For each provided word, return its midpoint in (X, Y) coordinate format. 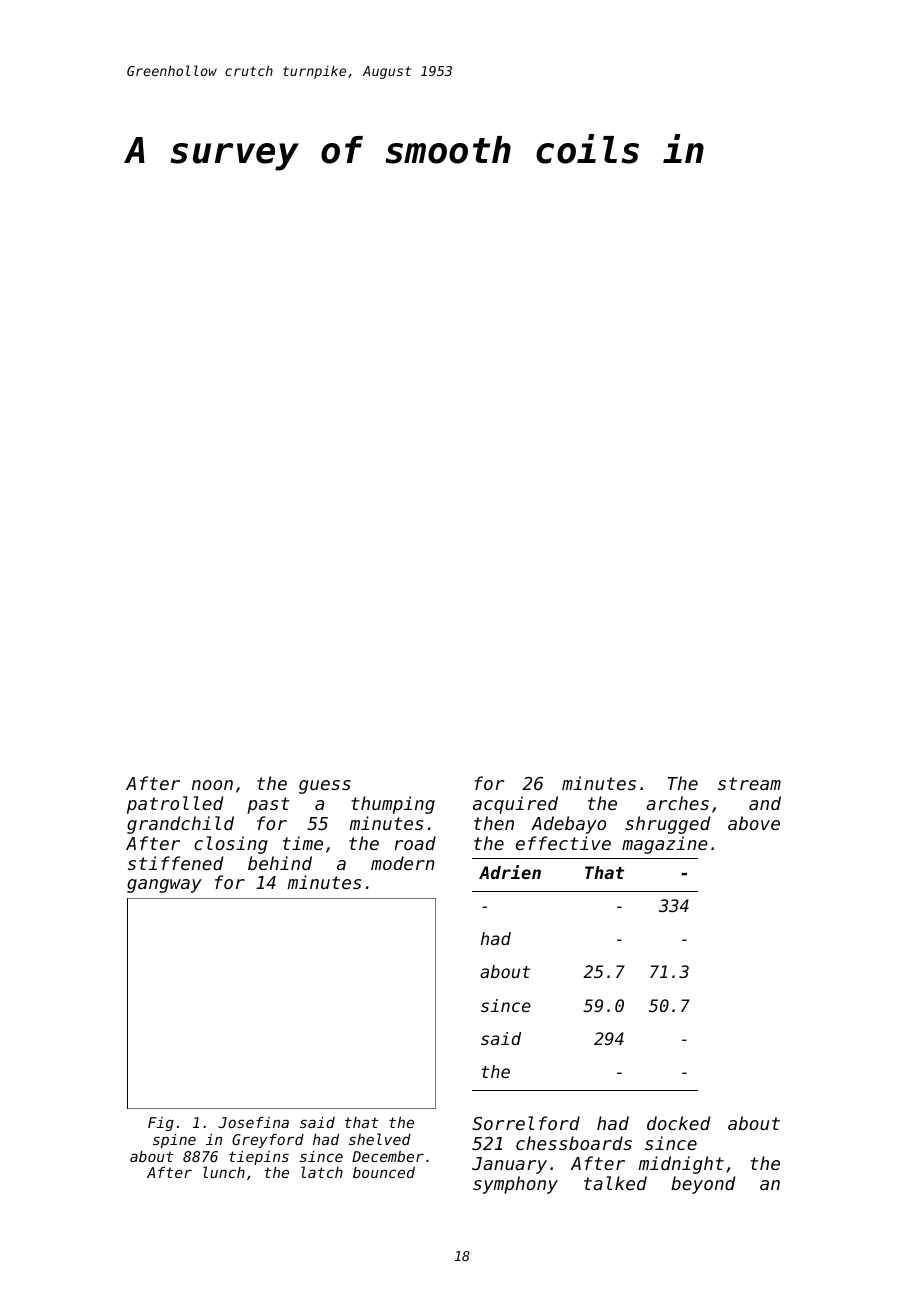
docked (678, 1123)
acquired (515, 805)
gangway (164, 886)
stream (749, 783)
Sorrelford (526, 1123)
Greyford (268, 1141)
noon (212, 785)
